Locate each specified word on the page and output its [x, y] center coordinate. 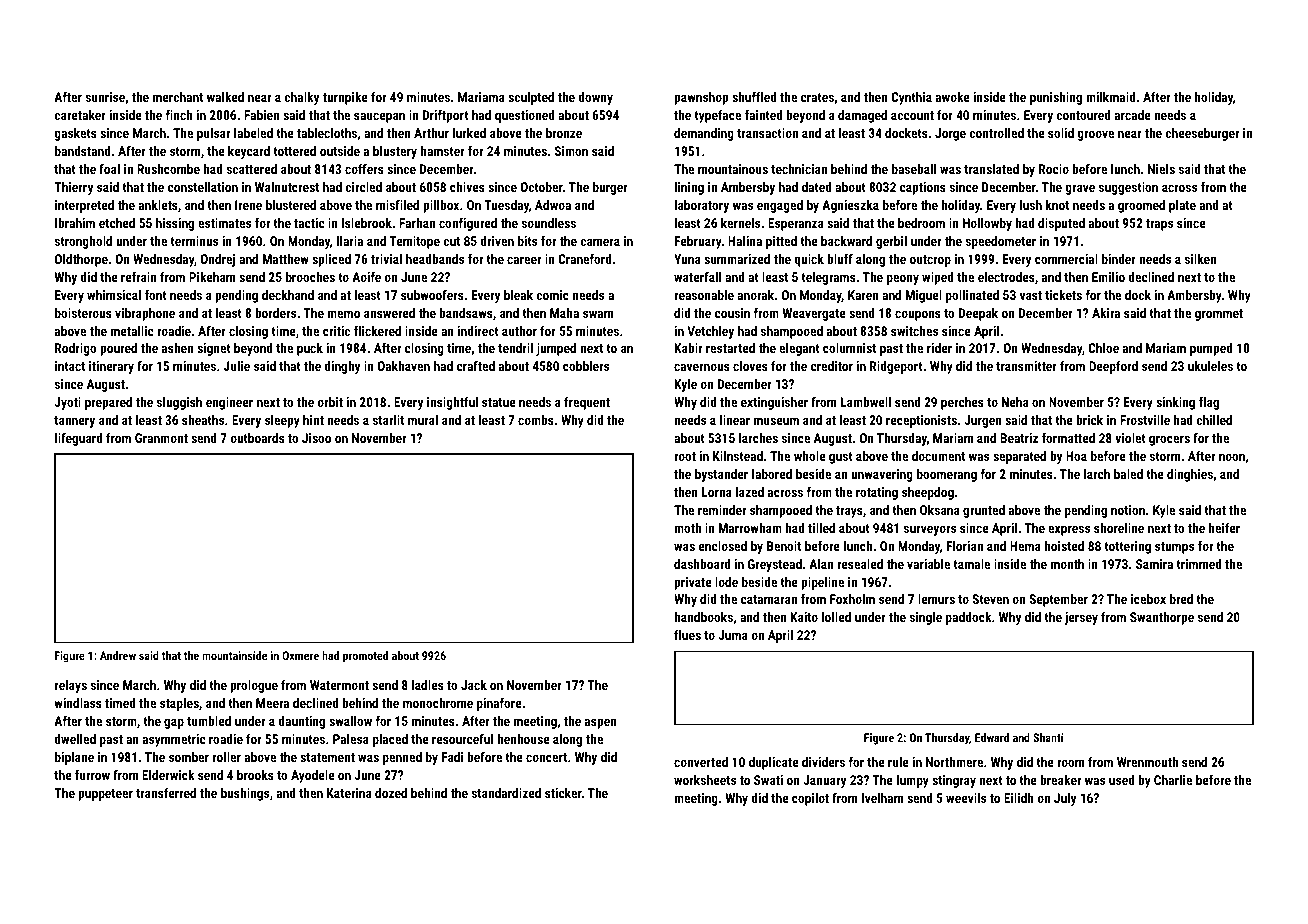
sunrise [105, 97]
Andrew [118, 655]
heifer [1224, 527]
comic [552, 295]
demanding [704, 134]
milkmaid [1111, 97]
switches [914, 331]
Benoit [784, 546]
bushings [245, 794]
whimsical [114, 295]
